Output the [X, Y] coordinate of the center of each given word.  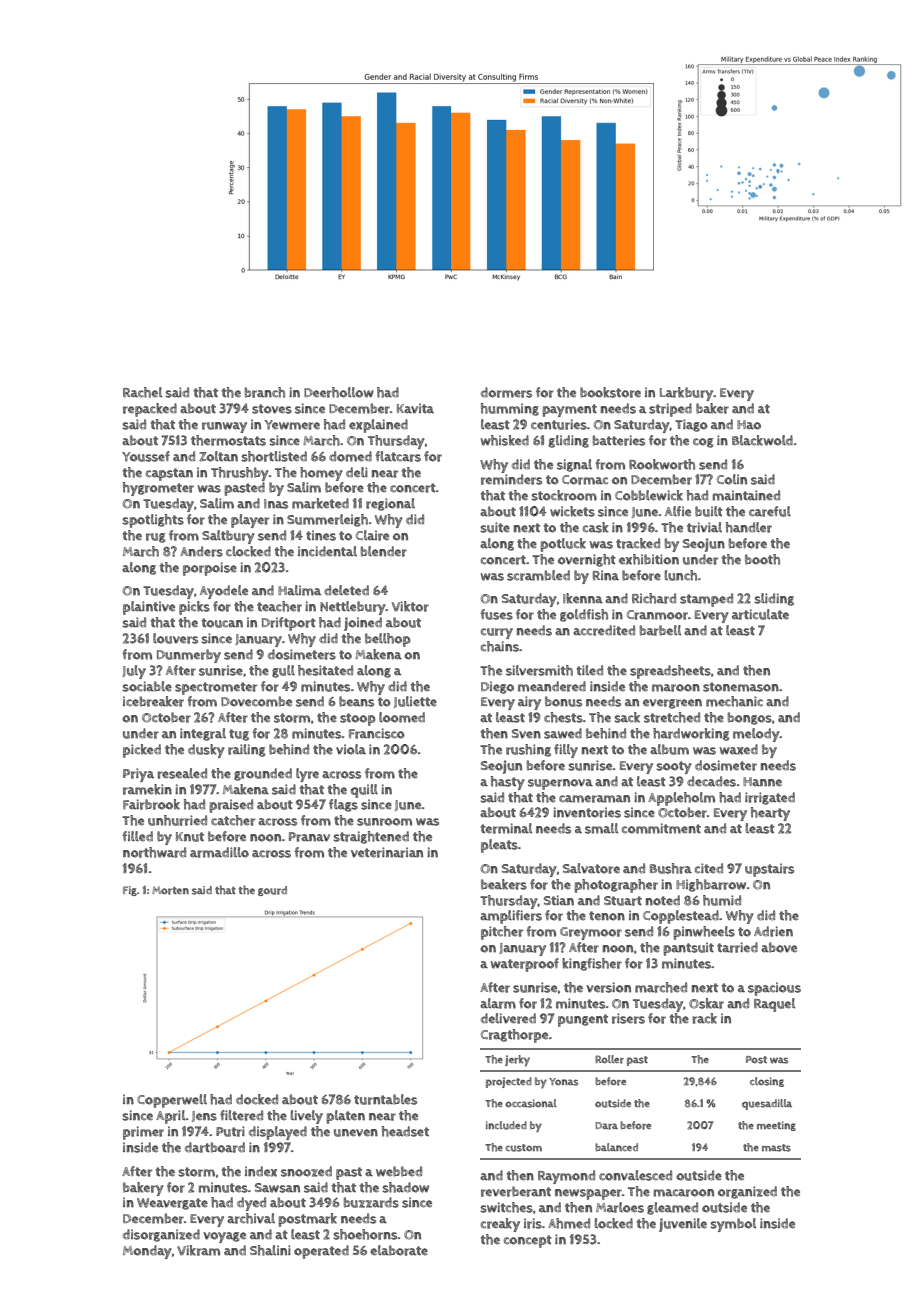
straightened [371, 837]
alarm [498, 1003]
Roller [609, 1059]
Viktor [410, 606]
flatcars [398, 456]
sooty [674, 767]
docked [257, 1099]
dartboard [215, 1147]
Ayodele [224, 592]
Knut [190, 837]
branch [264, 392]
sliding [774, 599]
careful [770, 511]
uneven [356, 1133]
